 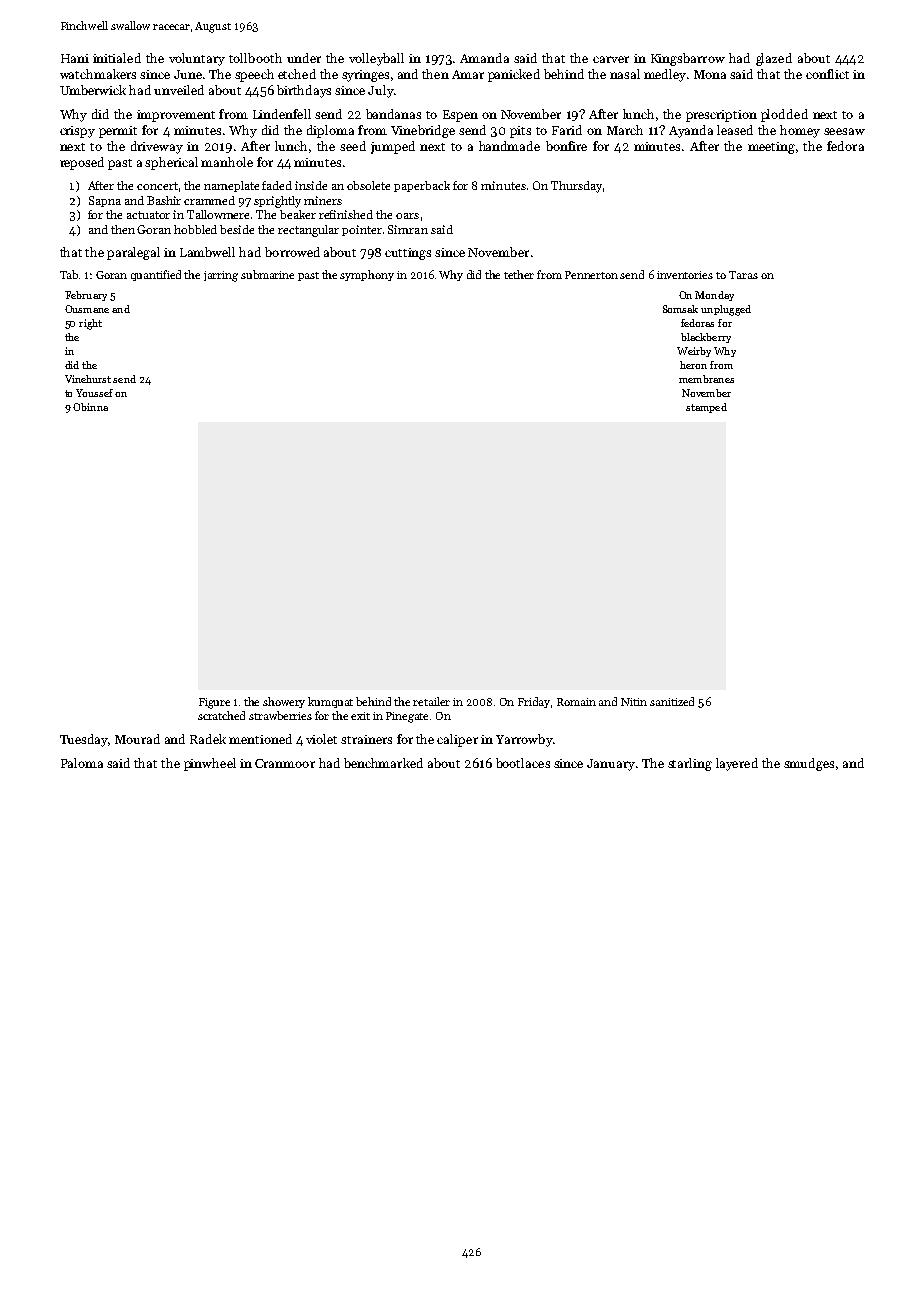 I want to click on initialed, so click(x=117, y=58).
